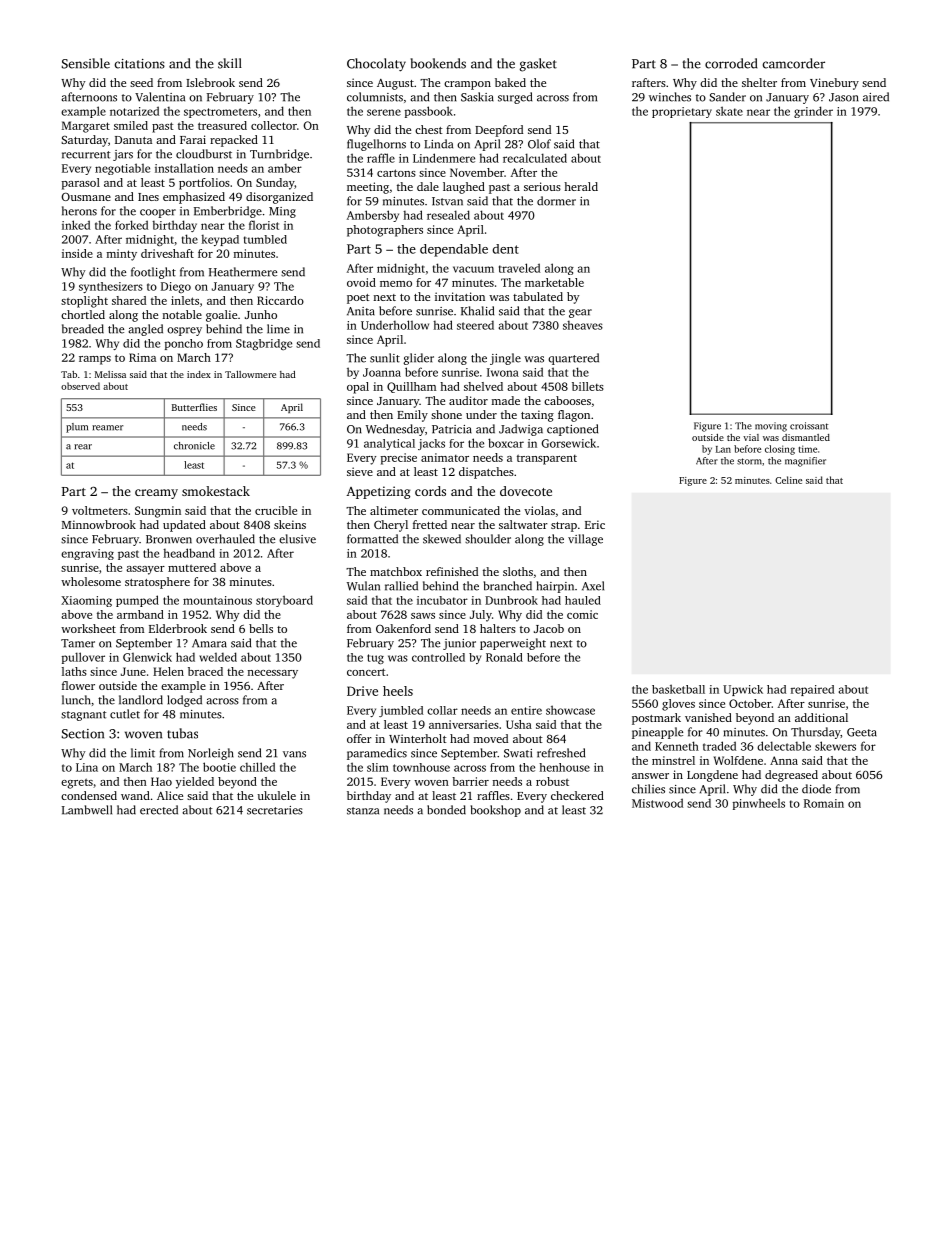 The width and height of the screenshot is (952, 1233). I want to click on Celine, so click(788, 480).
